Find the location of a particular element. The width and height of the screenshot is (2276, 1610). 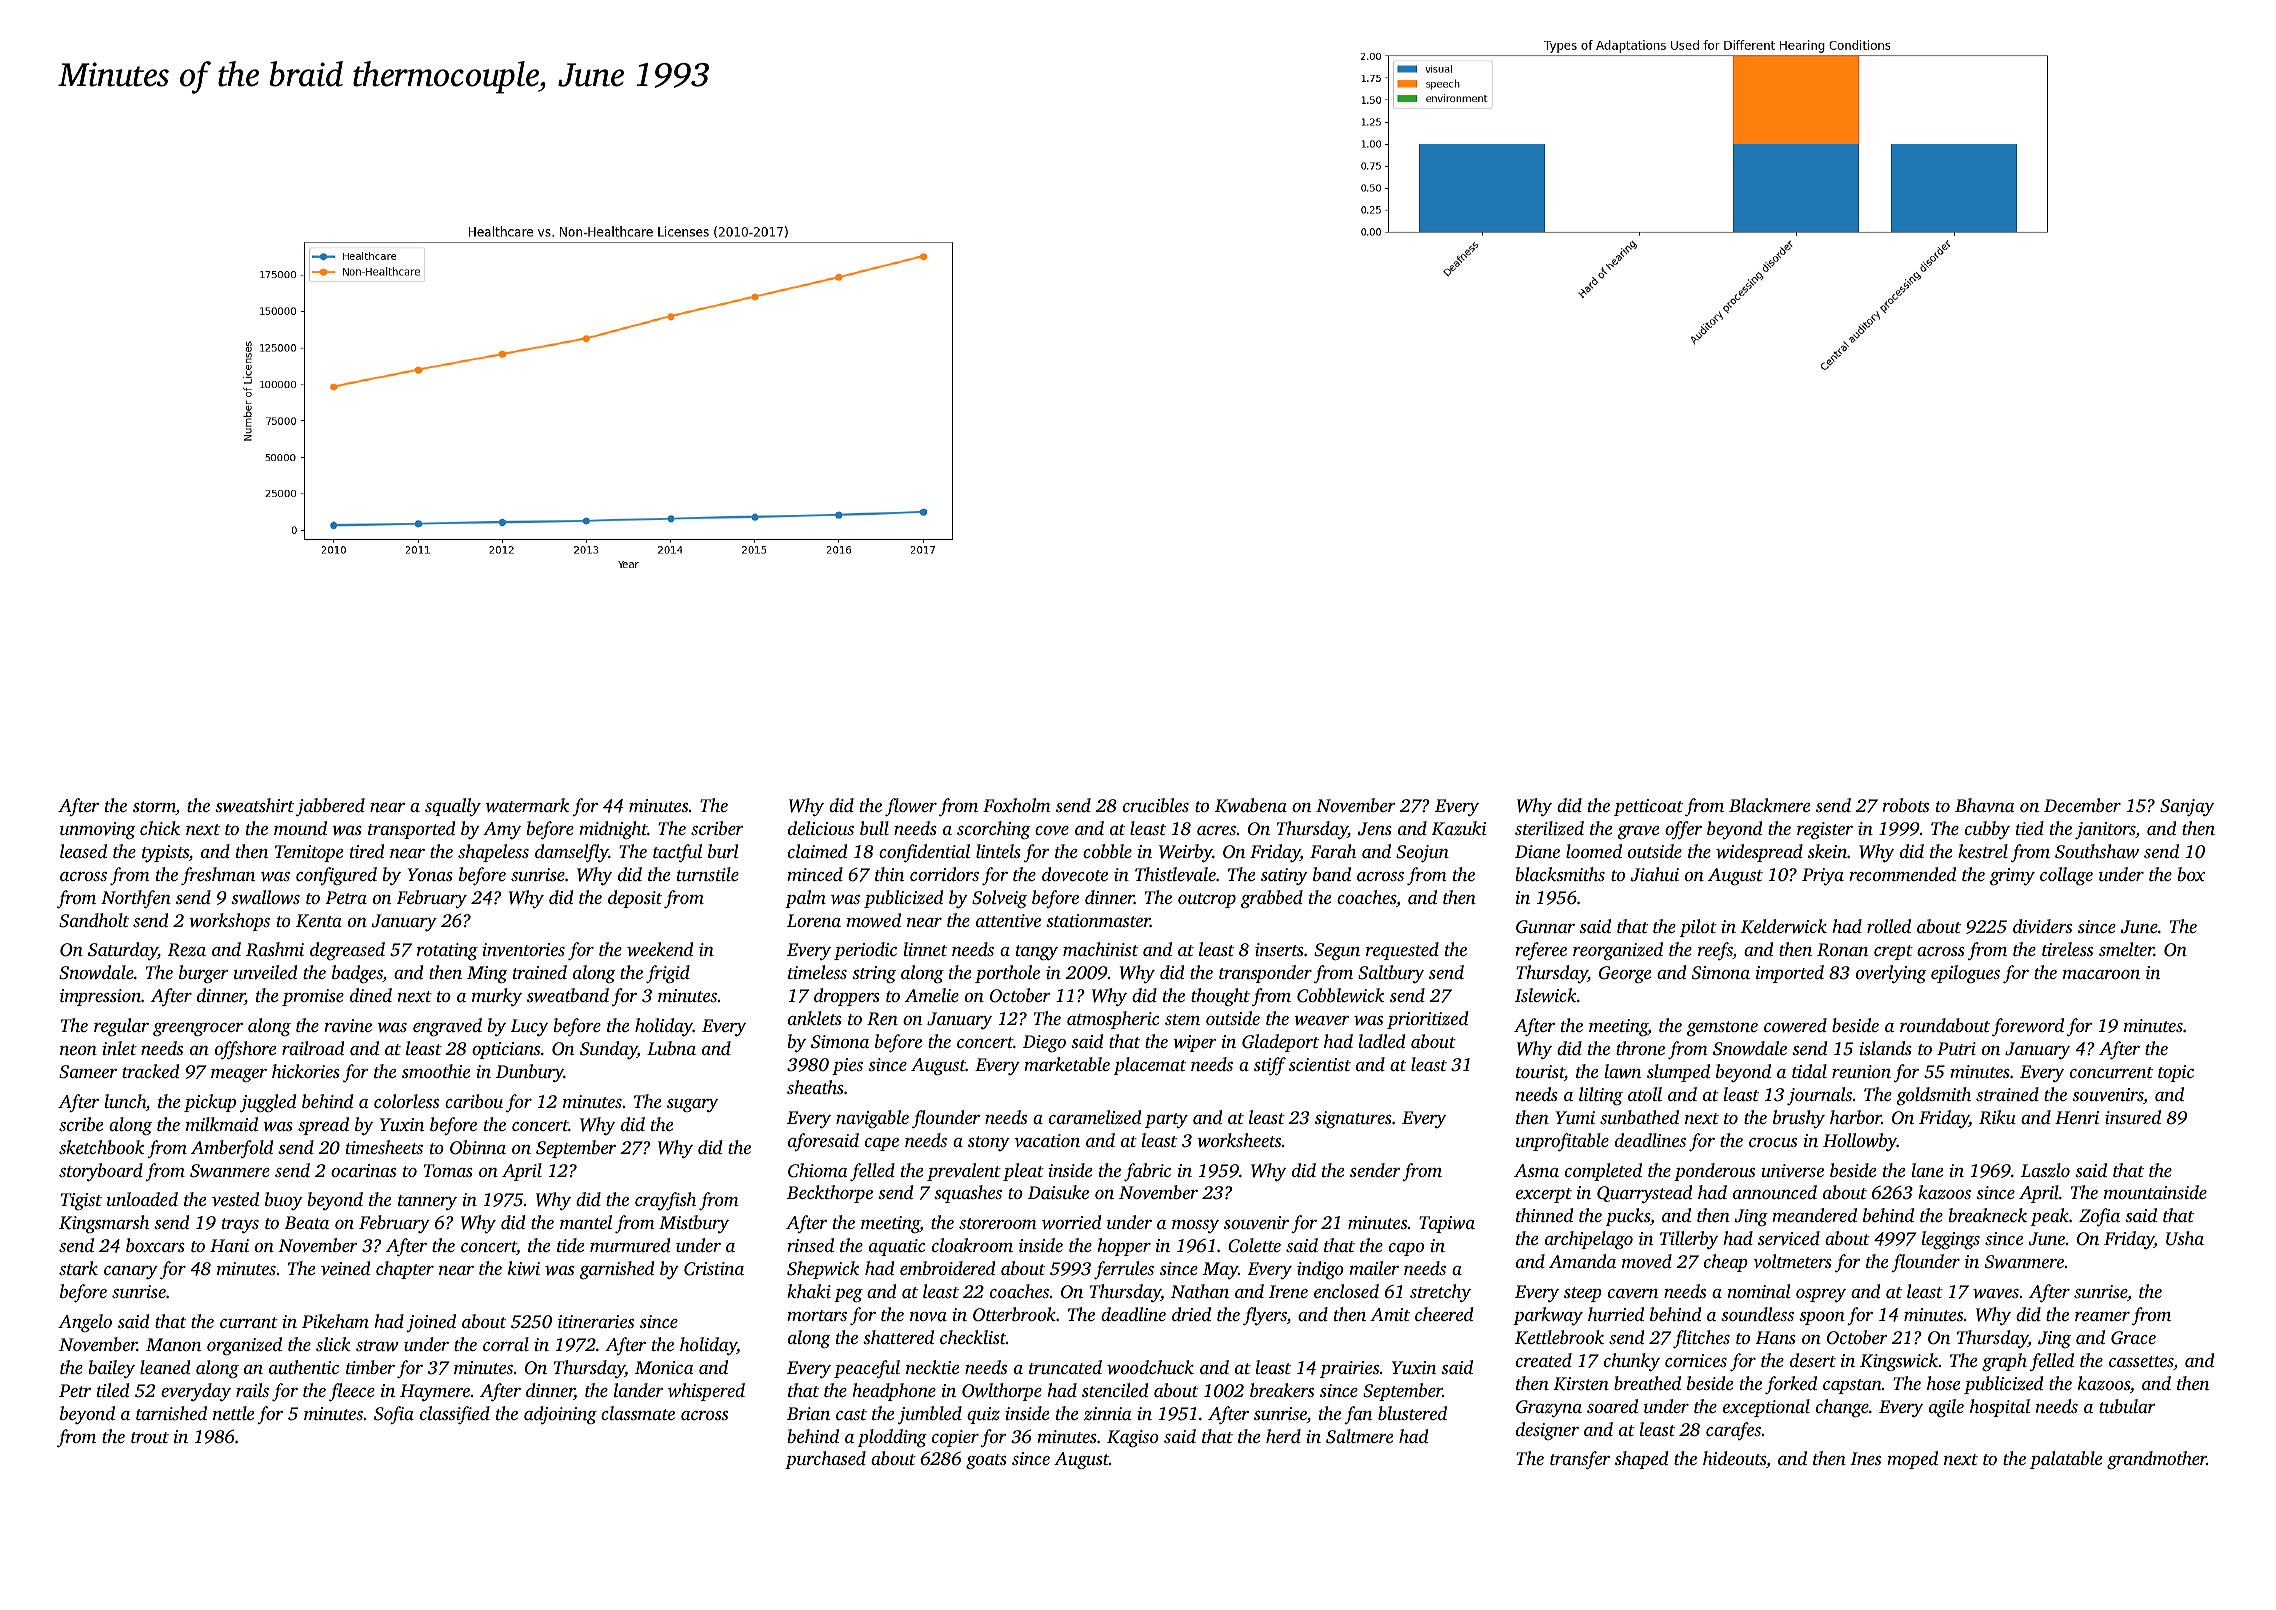

jabbered is located at coordinates (330, 807).
